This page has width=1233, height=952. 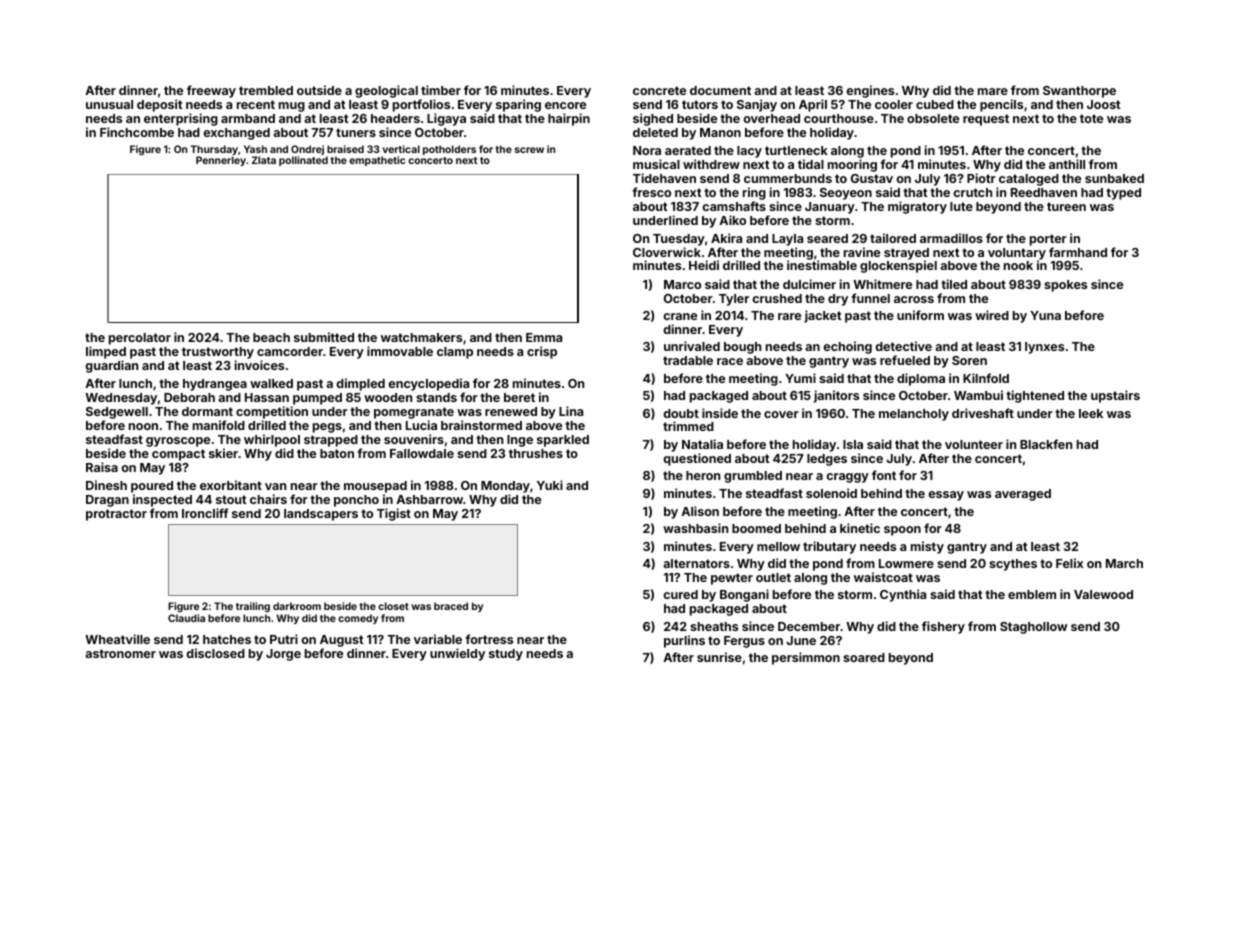 I want to click on document, so click(x=720, y=90).
